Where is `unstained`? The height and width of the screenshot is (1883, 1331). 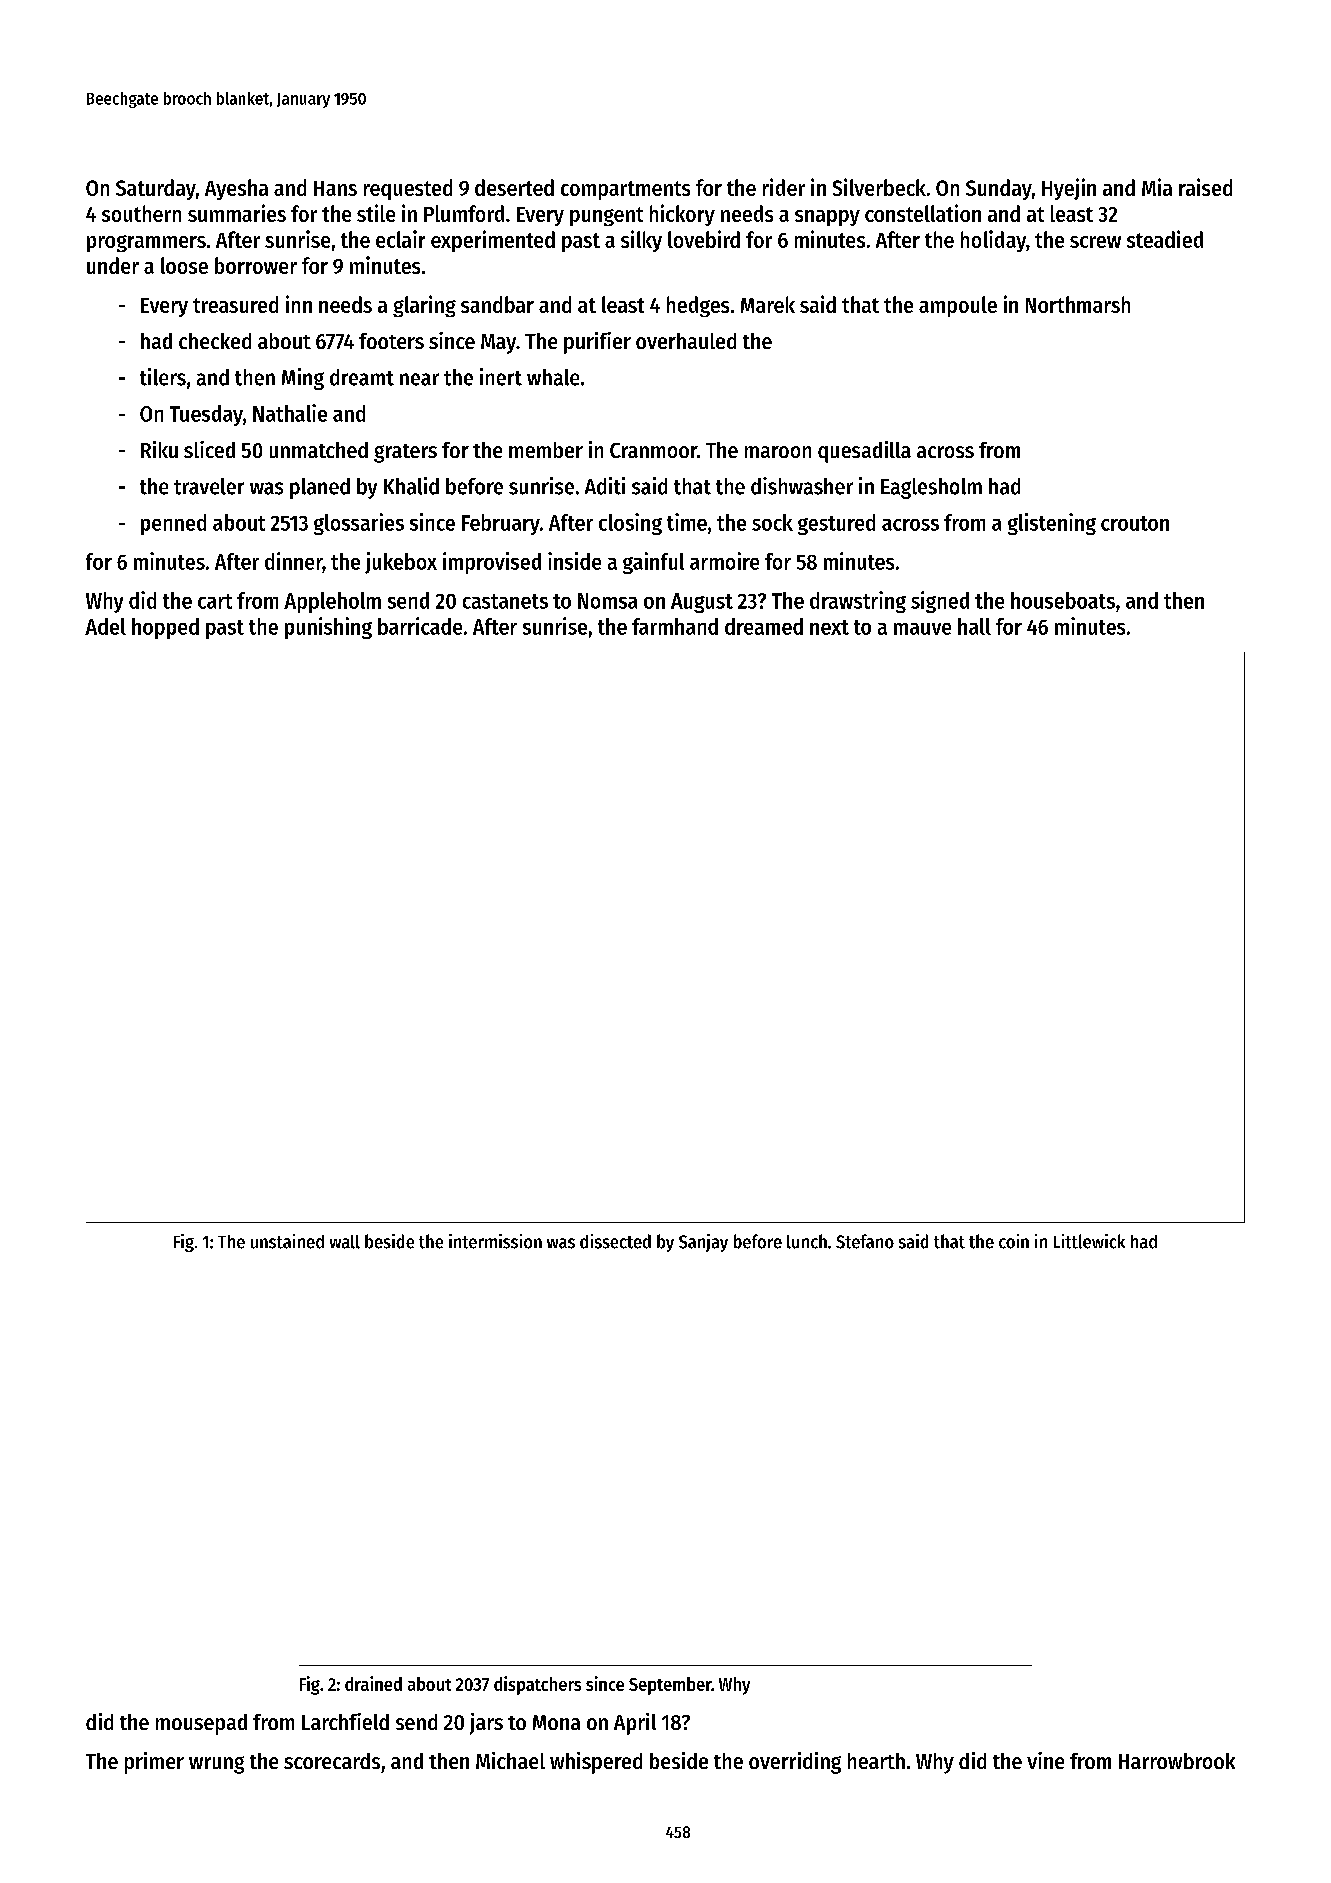 unstained is located at coordinates (287, 1241).
